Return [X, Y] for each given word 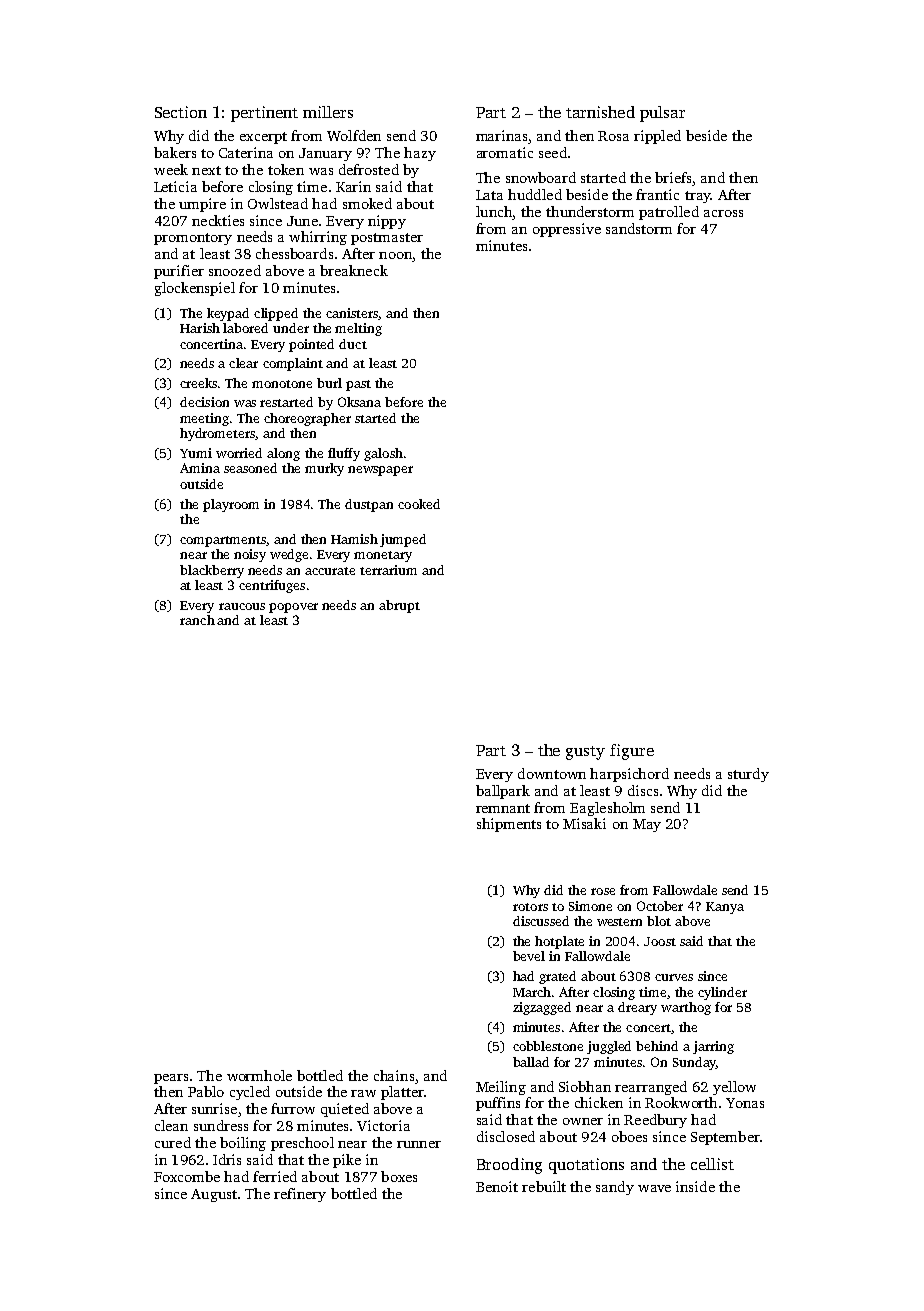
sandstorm [639, 228]
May [647, 825]
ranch [197, 620]
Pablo [206, 1091]
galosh [383, 454]
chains [394, 1075]
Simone [590, 906]
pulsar [662, 114]
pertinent [264, 114]
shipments [509, 825]
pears [171, 1079]
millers [328, 112]
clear [243, 363]
